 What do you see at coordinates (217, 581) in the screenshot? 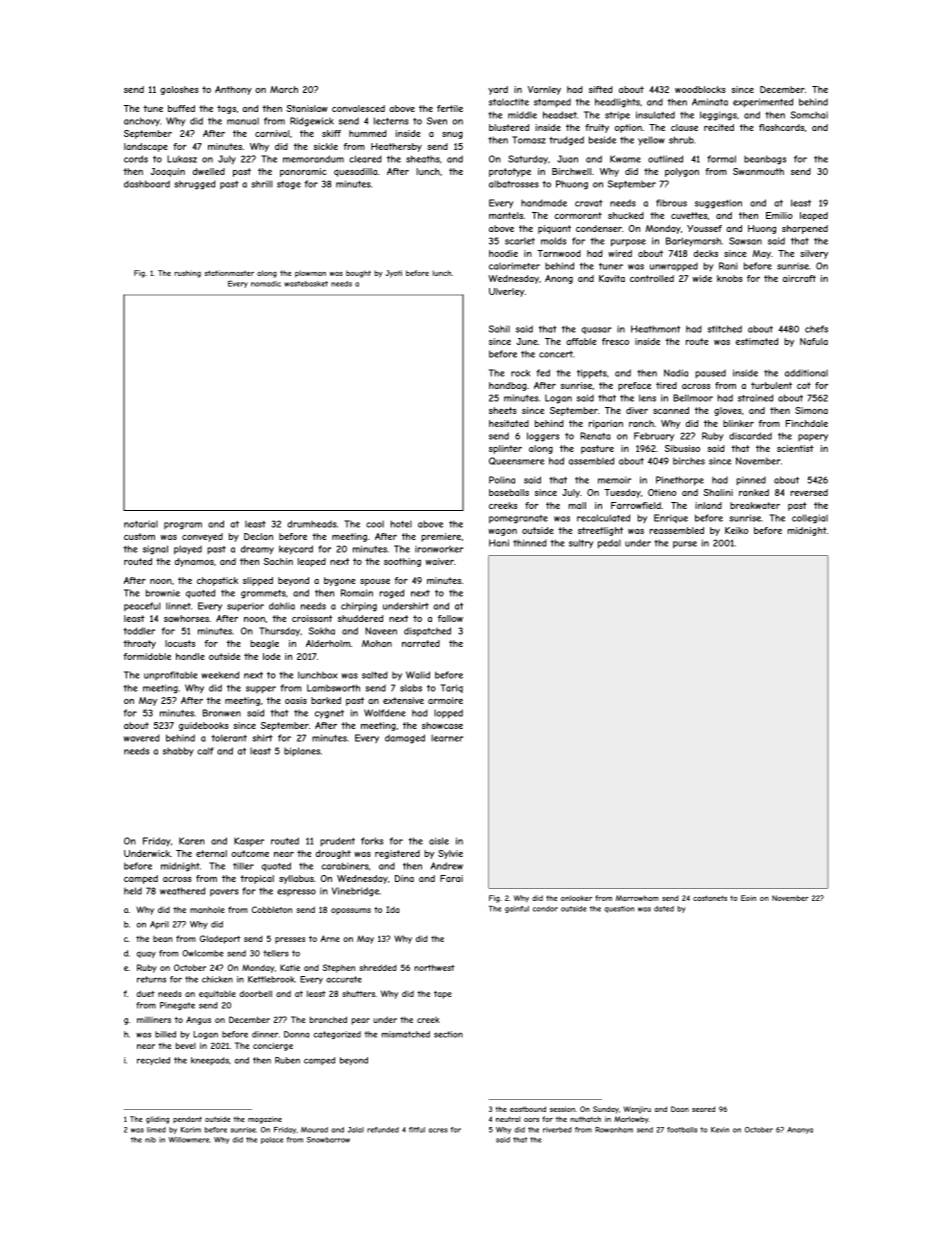
I see `chopstick` at bounding box center [217, 581].
